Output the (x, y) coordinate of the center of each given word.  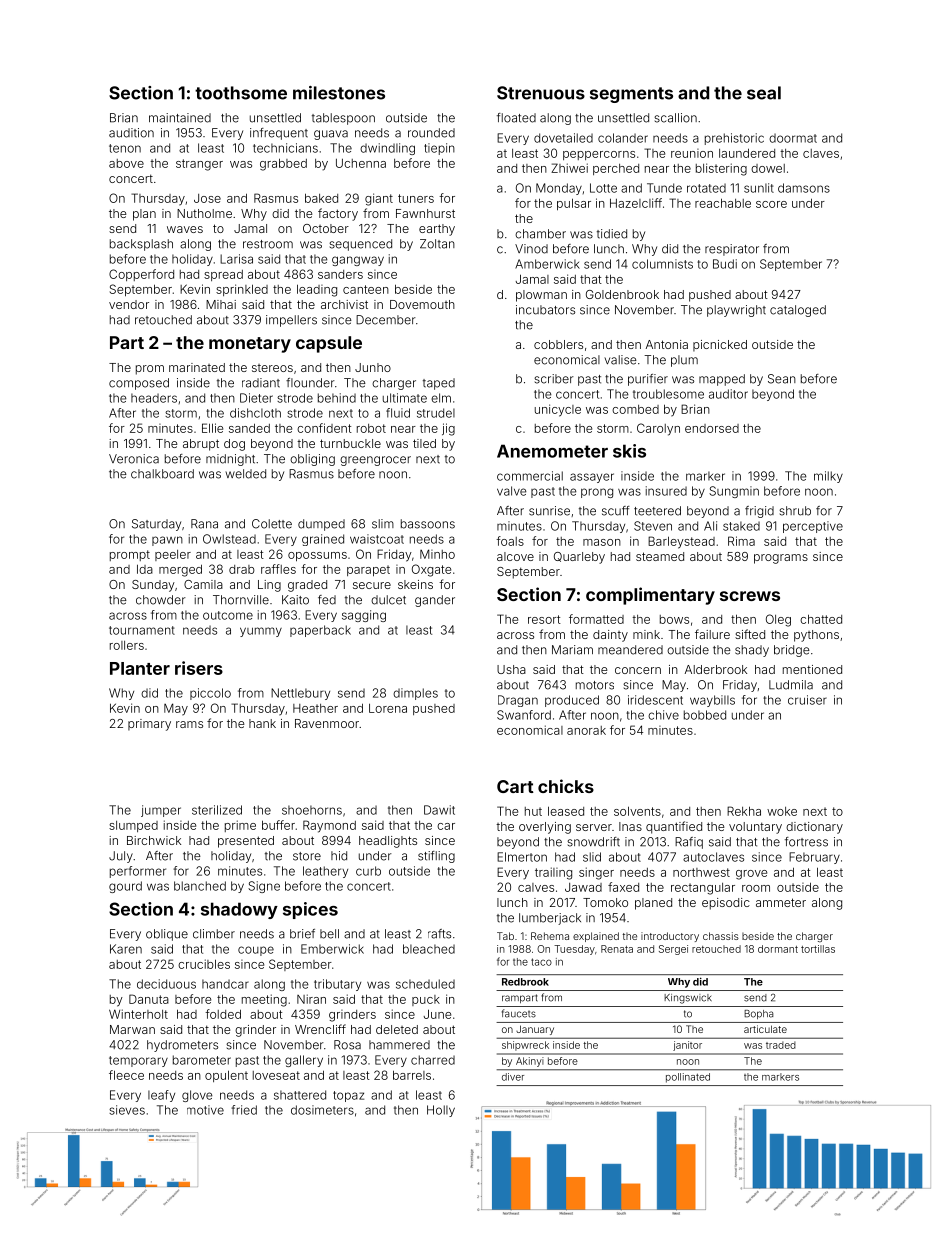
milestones (339, 93)
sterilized (217, 810)
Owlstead (229, 539)
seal (764, 93)
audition (131, 133)
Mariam (572, 650)
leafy (161, 1096)
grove (751, 875)
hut (533, 811)
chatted (821, 619)
